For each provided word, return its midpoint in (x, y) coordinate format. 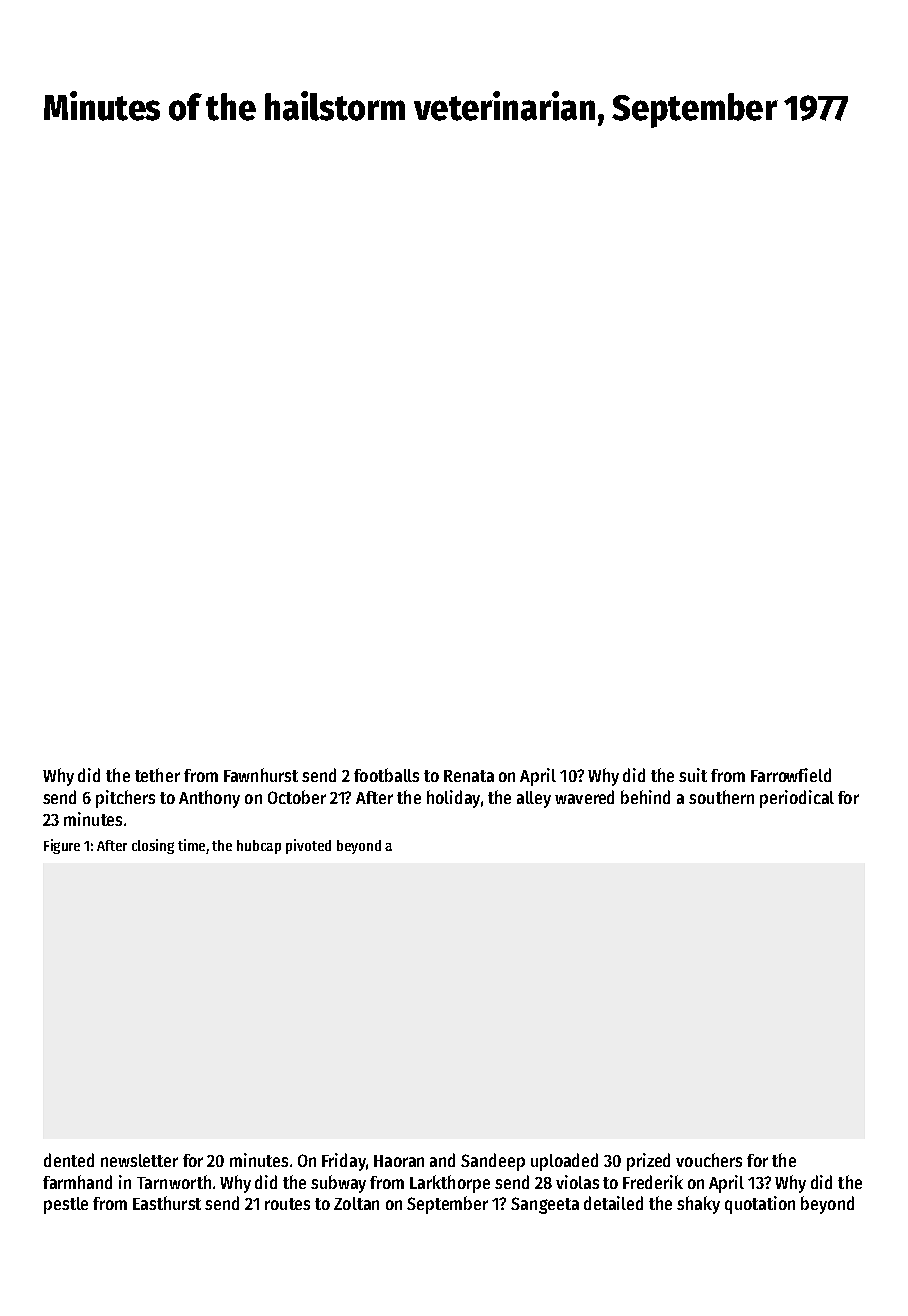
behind (645, 797)
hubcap (259, 847)
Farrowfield (791, 775)
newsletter (139, 1160)
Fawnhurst (261, 775)
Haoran (399, 1161)
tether (157, 775)
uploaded (564, 1162)
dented (69, 1160)
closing (153, 846)
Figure (62, 846)
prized (648, 1162)
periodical (797, 799)
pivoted (308, 846)
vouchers (709, 1160)
